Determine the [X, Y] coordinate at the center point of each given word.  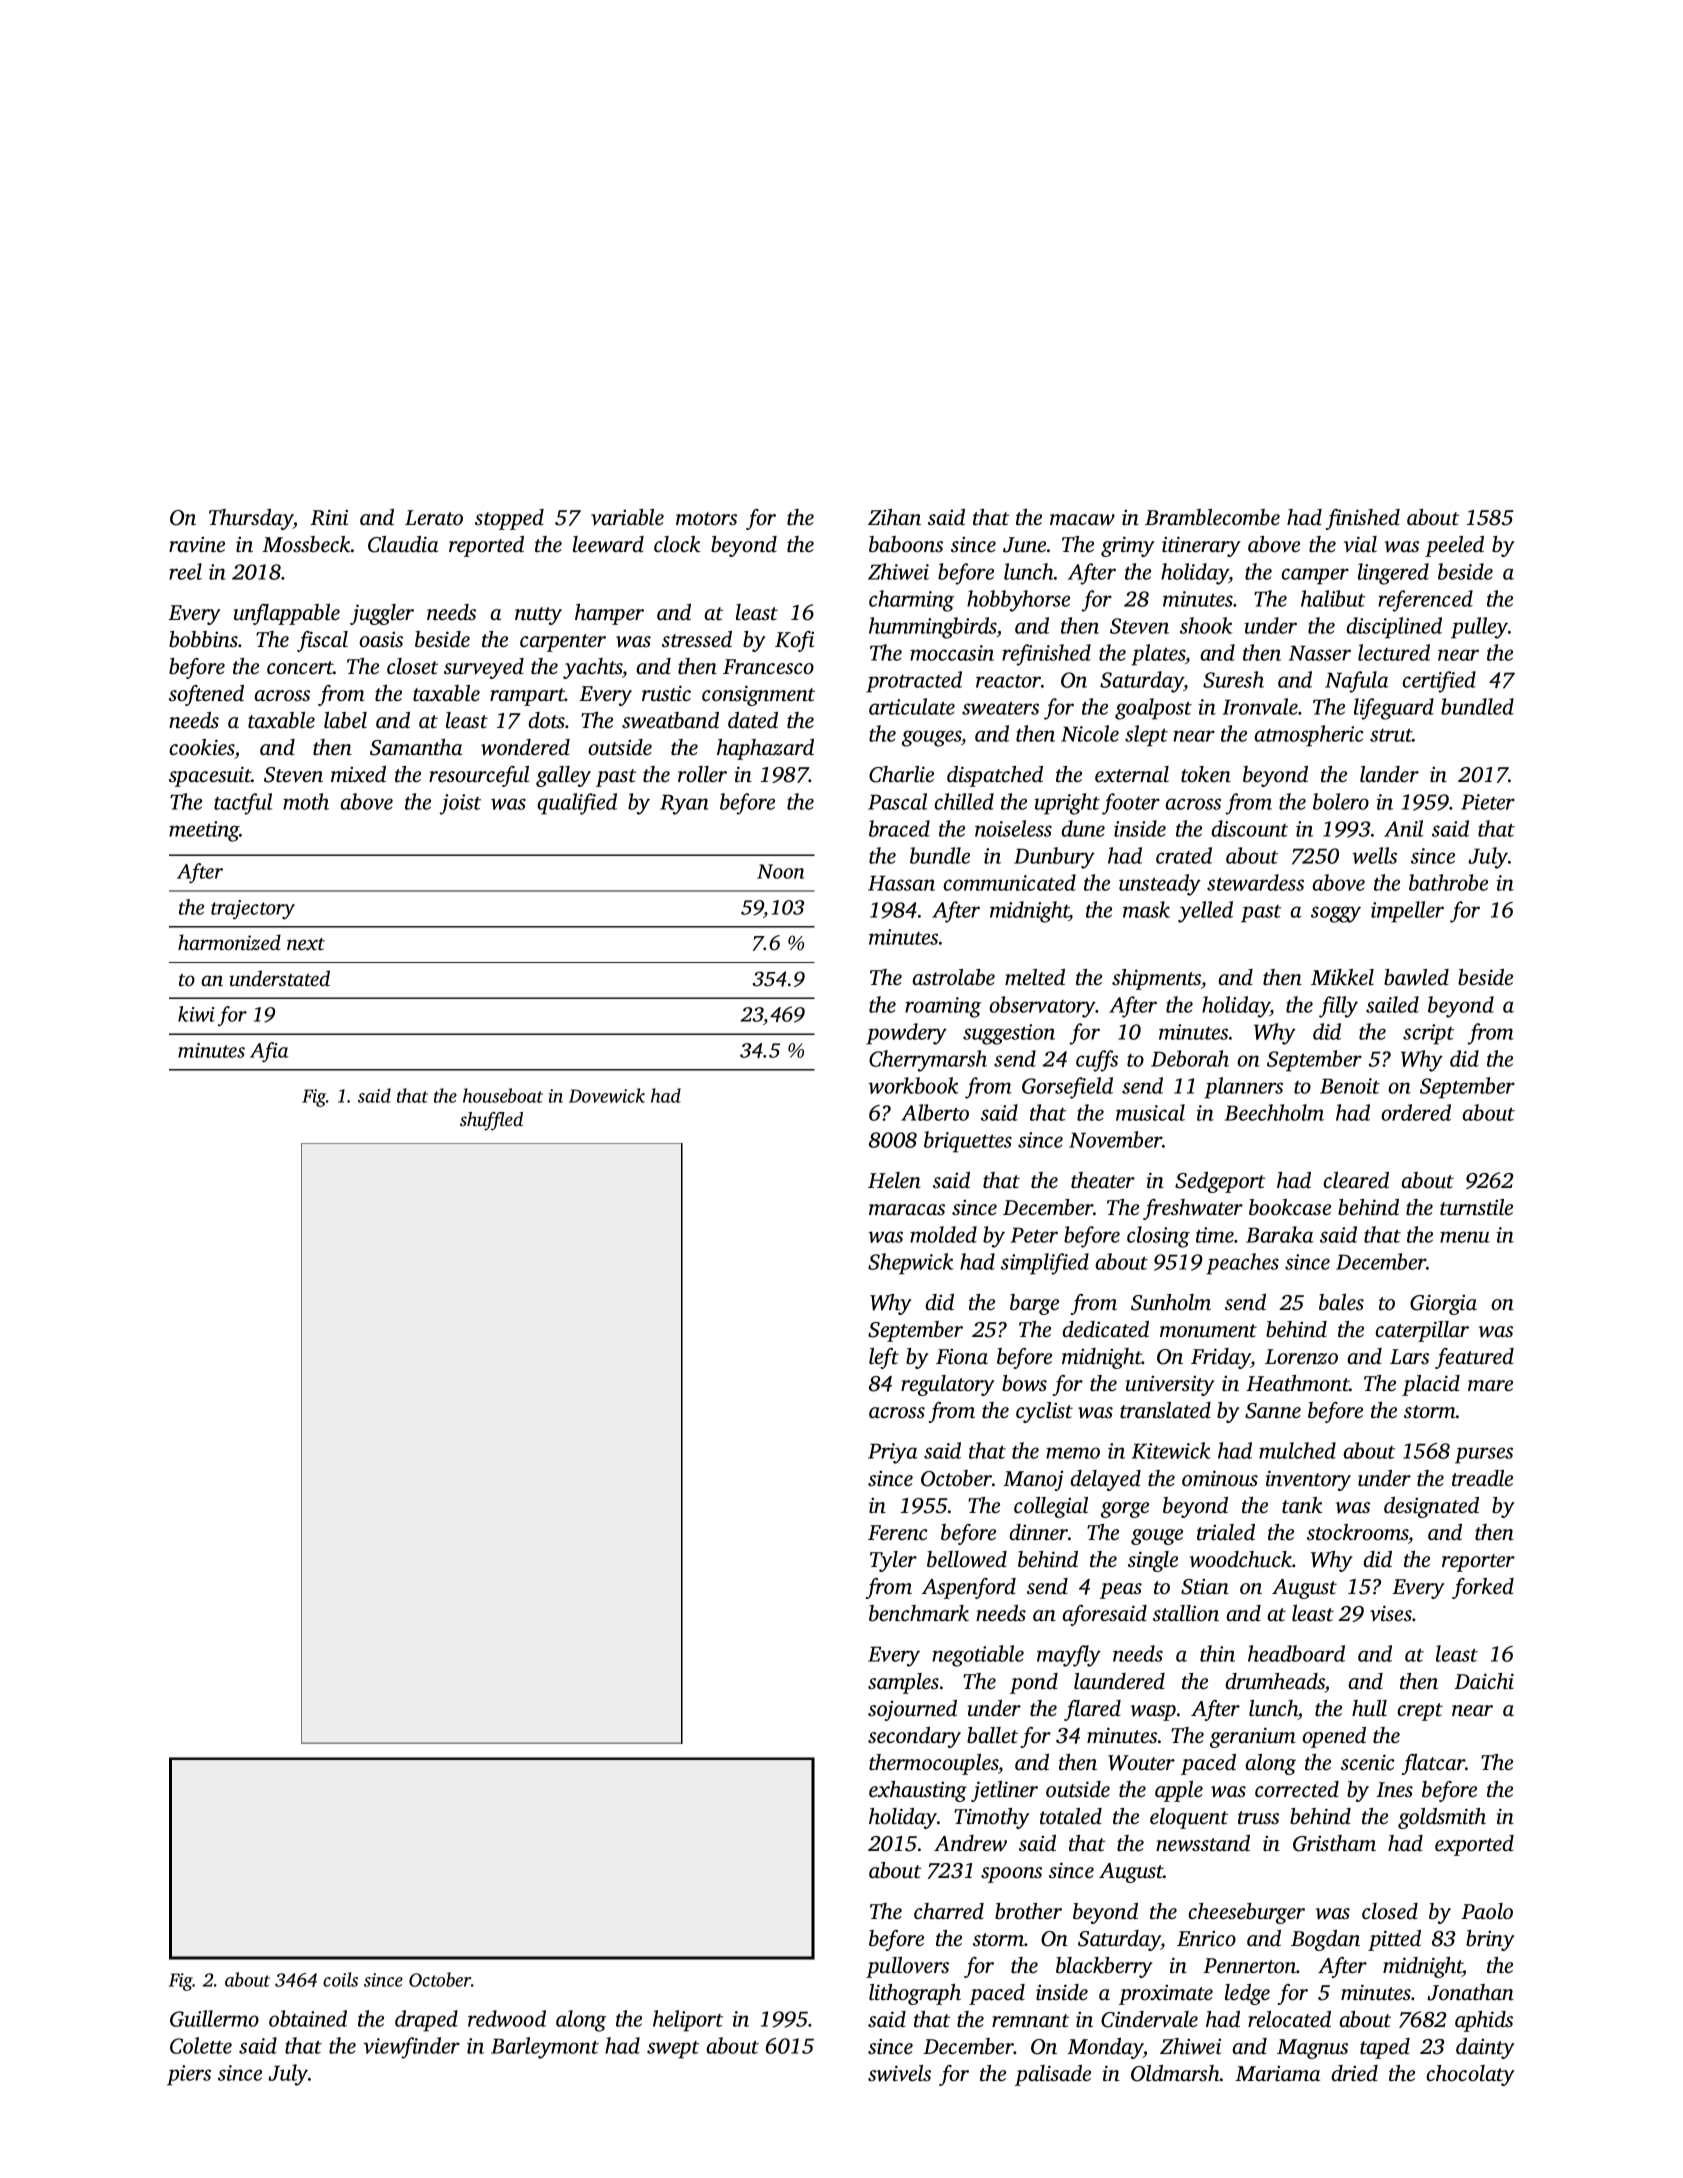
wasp [1153, 1713]
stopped [509, 519]
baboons [906, 544]
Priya [893, 1453]
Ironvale [1260, 706]
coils [340, 1979]
